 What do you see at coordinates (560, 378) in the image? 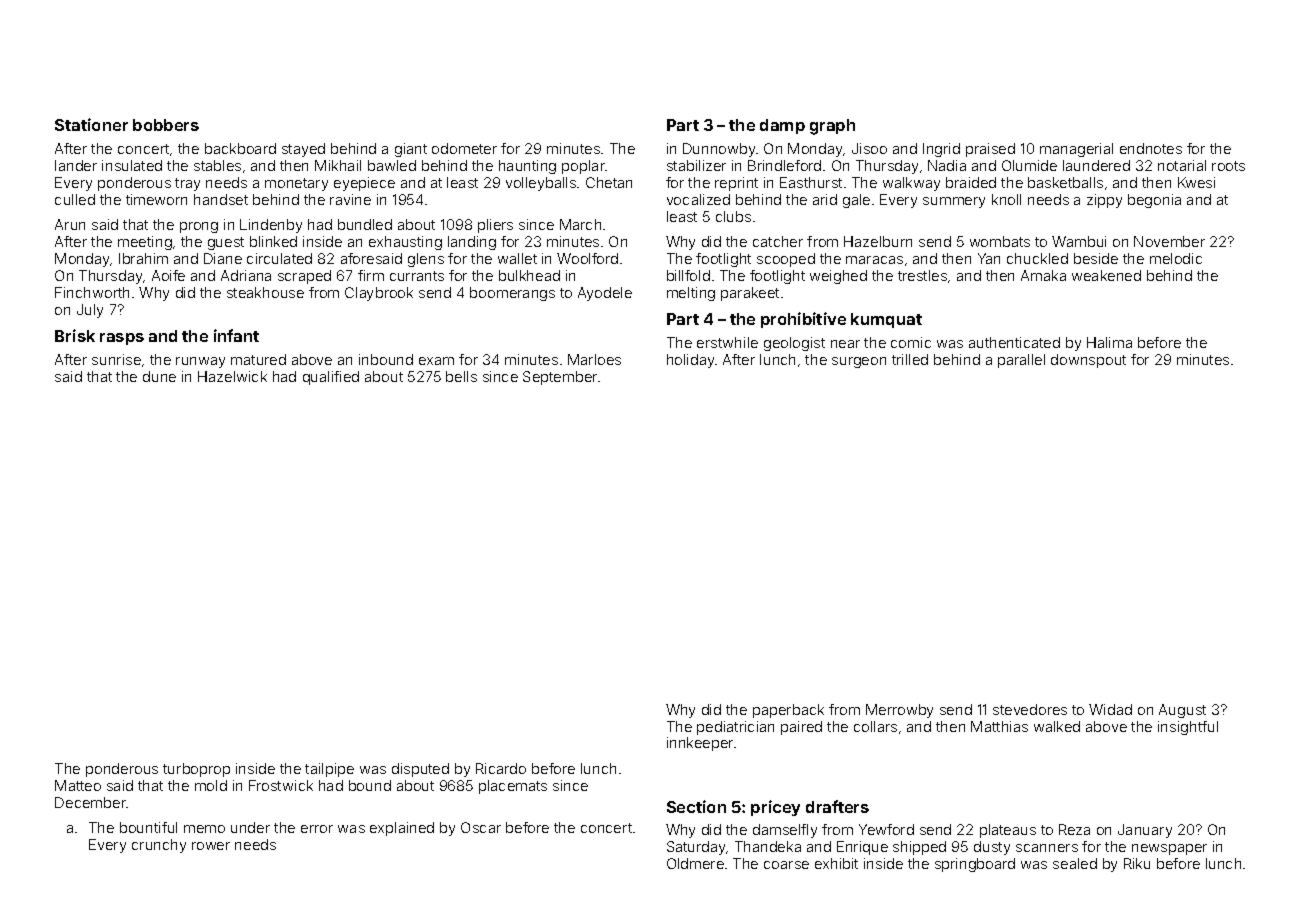
I see `September` at bounding box center [560, 378].
